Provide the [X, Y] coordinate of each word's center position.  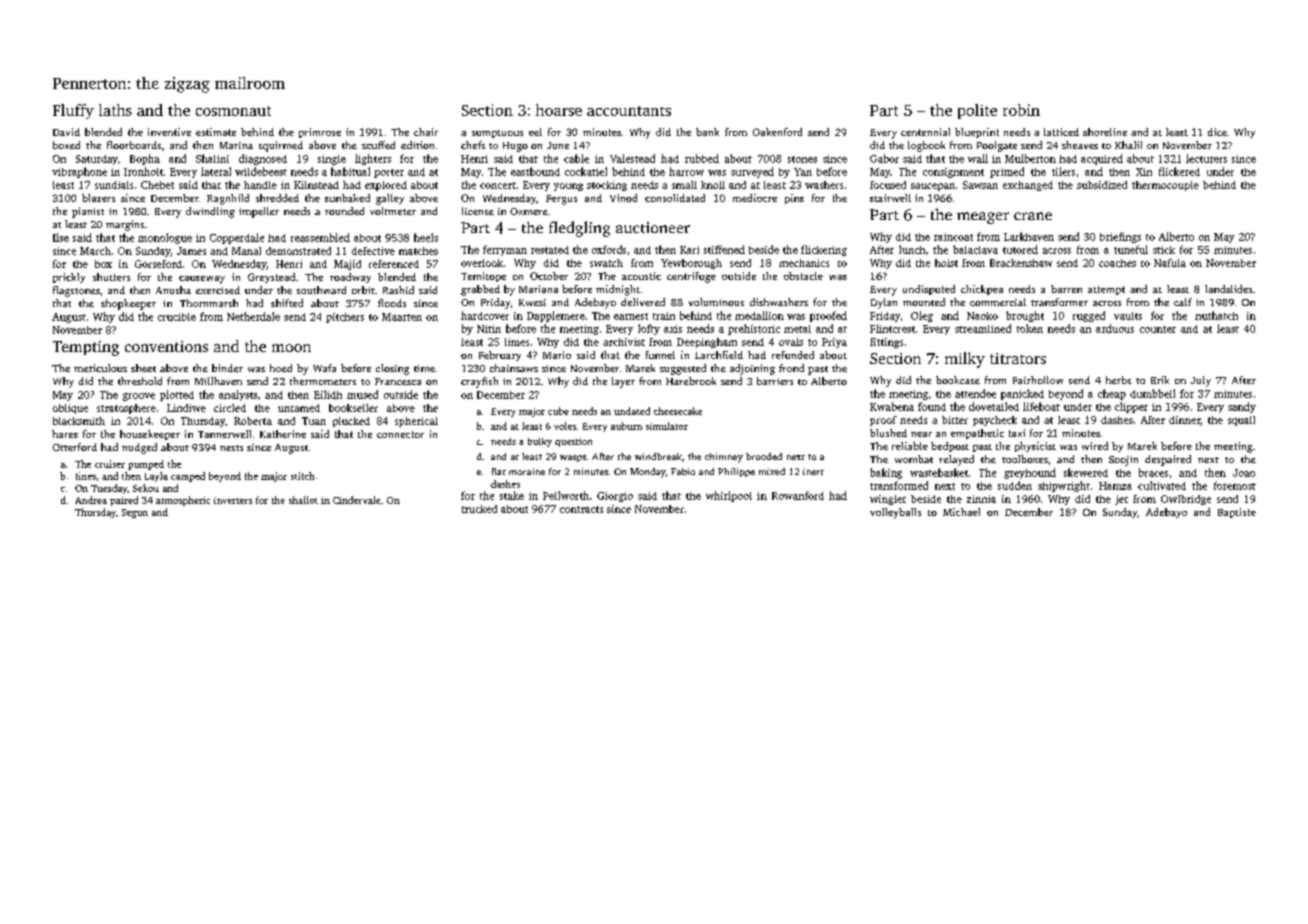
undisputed [929, 290]
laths [115, 110]
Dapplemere [556, 316]
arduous [1115, 328]
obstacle [803, 276]
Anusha [173, 290]
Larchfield [719, 355]
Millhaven [218, 381]
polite [977, 111]
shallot [303, 500]
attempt [1106, 290]
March [95, 251]
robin [1021, 110]
